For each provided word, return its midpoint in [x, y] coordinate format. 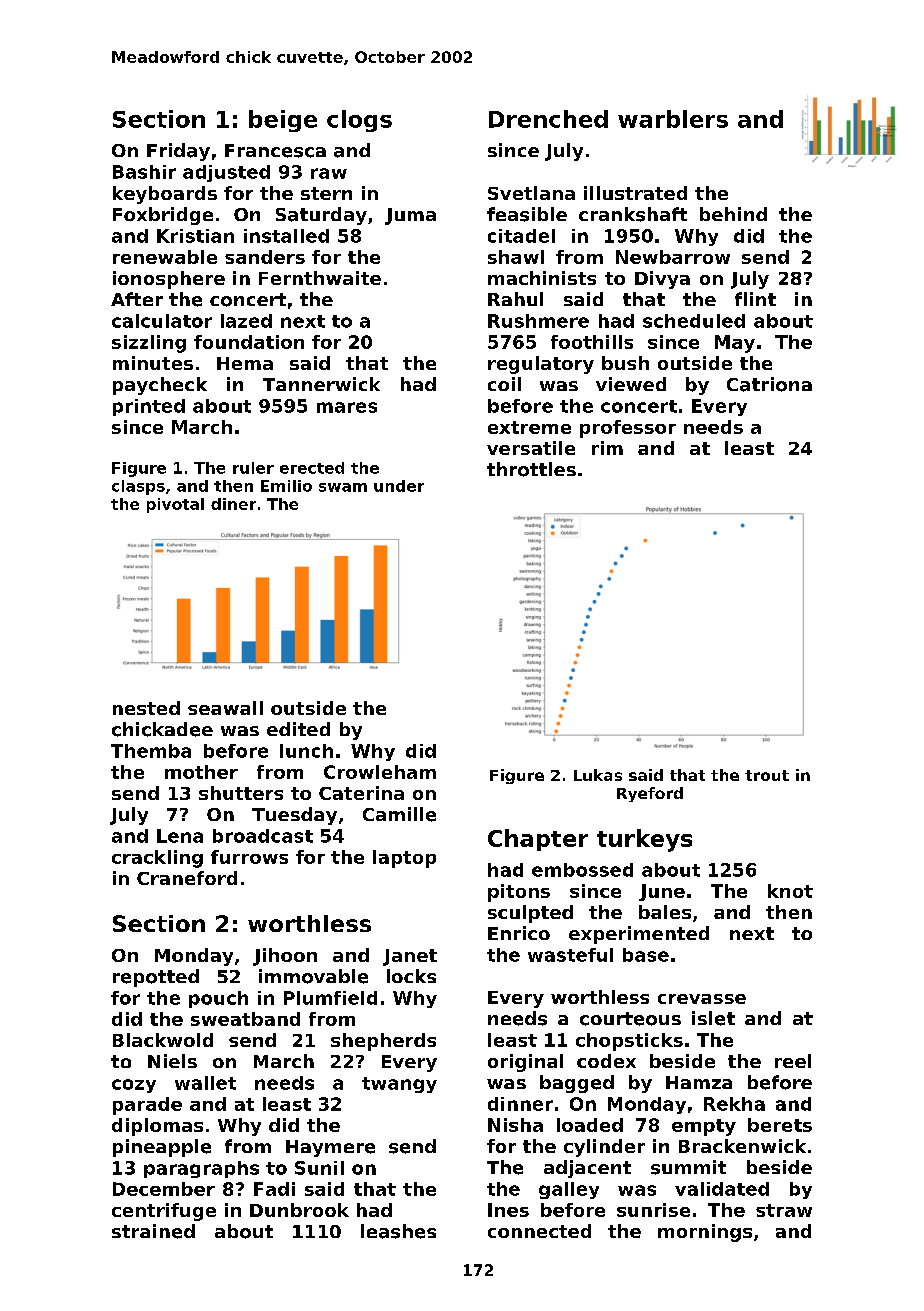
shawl [516, 257]
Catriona [769, 384]
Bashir [144, 172]
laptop [404, 859]
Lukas [598, 775]
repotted [156, 978]
